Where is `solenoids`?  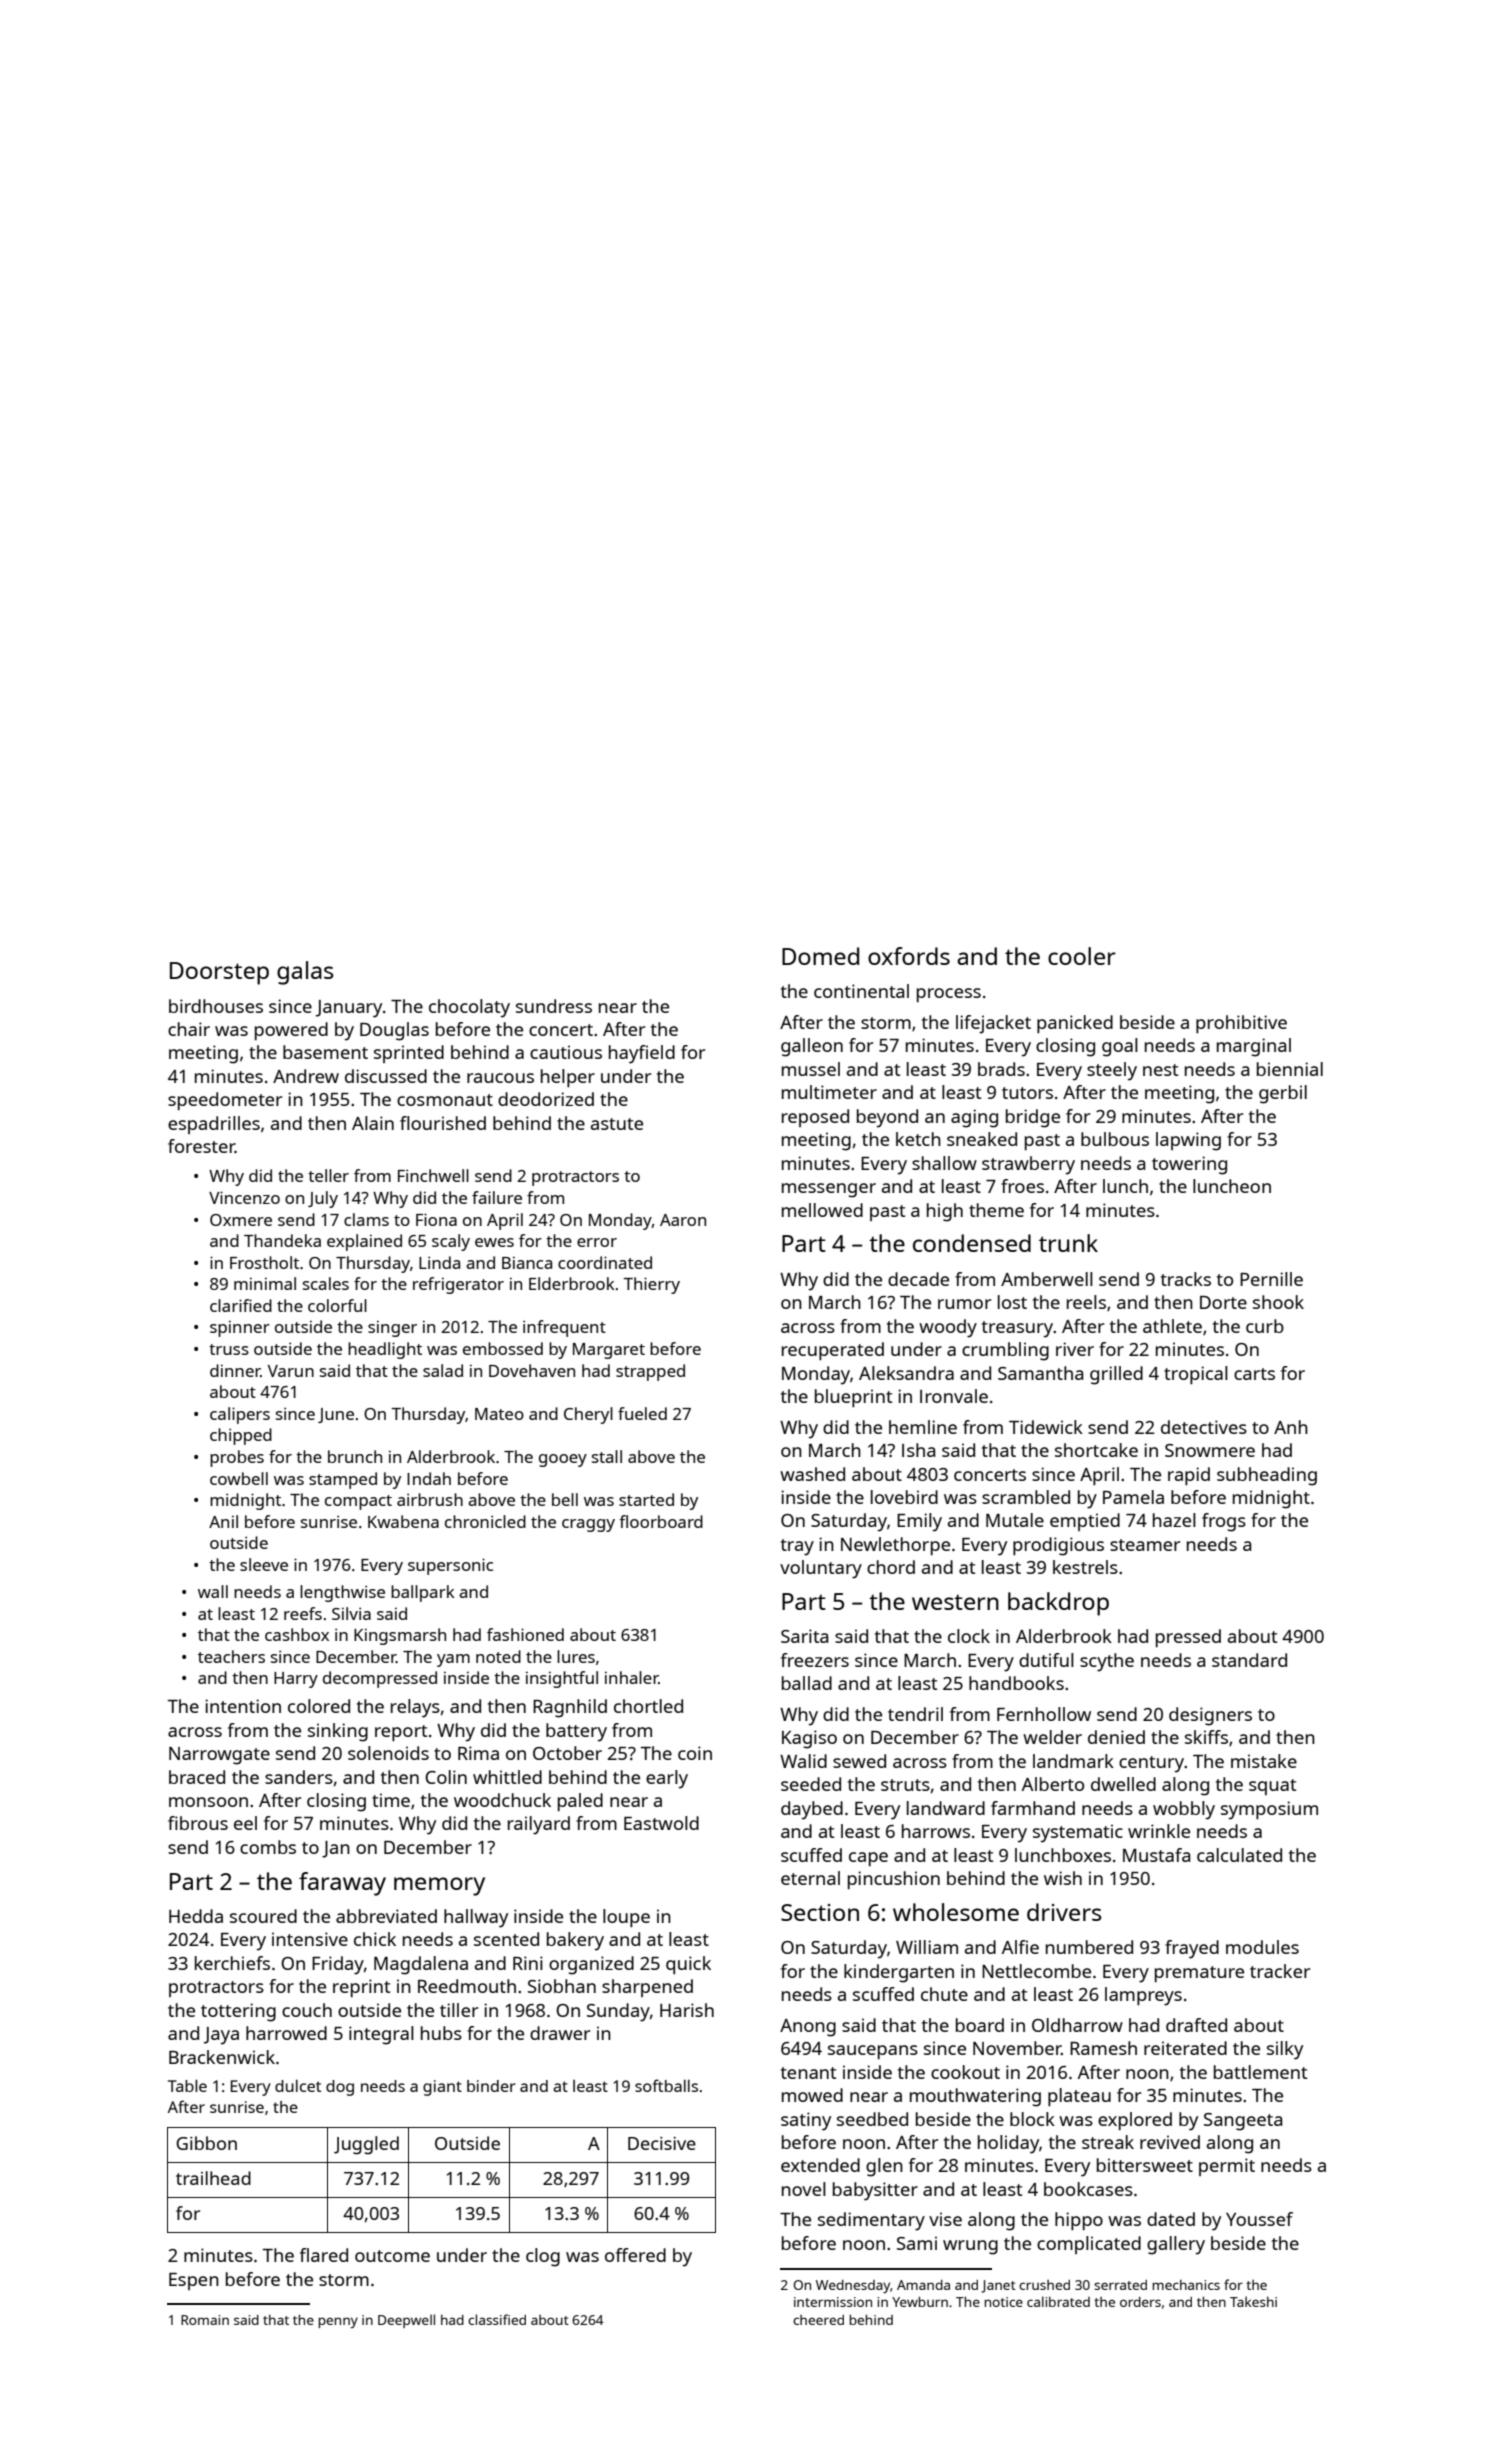
solenoids is located at coordinates (388, 1753).
